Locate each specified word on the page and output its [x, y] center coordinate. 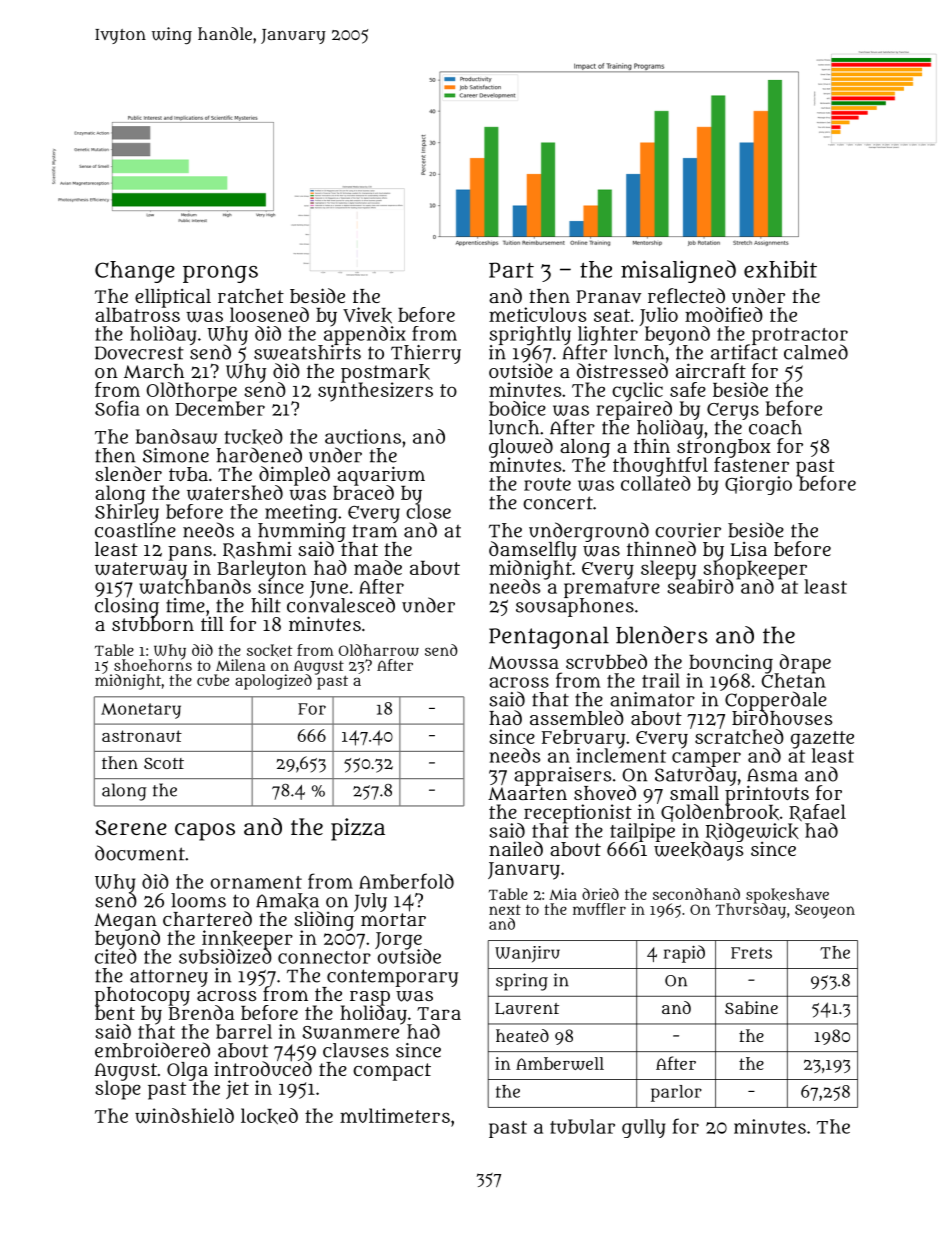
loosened [269, 314]
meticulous [537, 314]
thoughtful [660, 466]
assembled [577, 717]
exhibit [780, 269]
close [428, 512]
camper [706, 759]
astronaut [142, 736]
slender [129, 473]
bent [115, 1013]
